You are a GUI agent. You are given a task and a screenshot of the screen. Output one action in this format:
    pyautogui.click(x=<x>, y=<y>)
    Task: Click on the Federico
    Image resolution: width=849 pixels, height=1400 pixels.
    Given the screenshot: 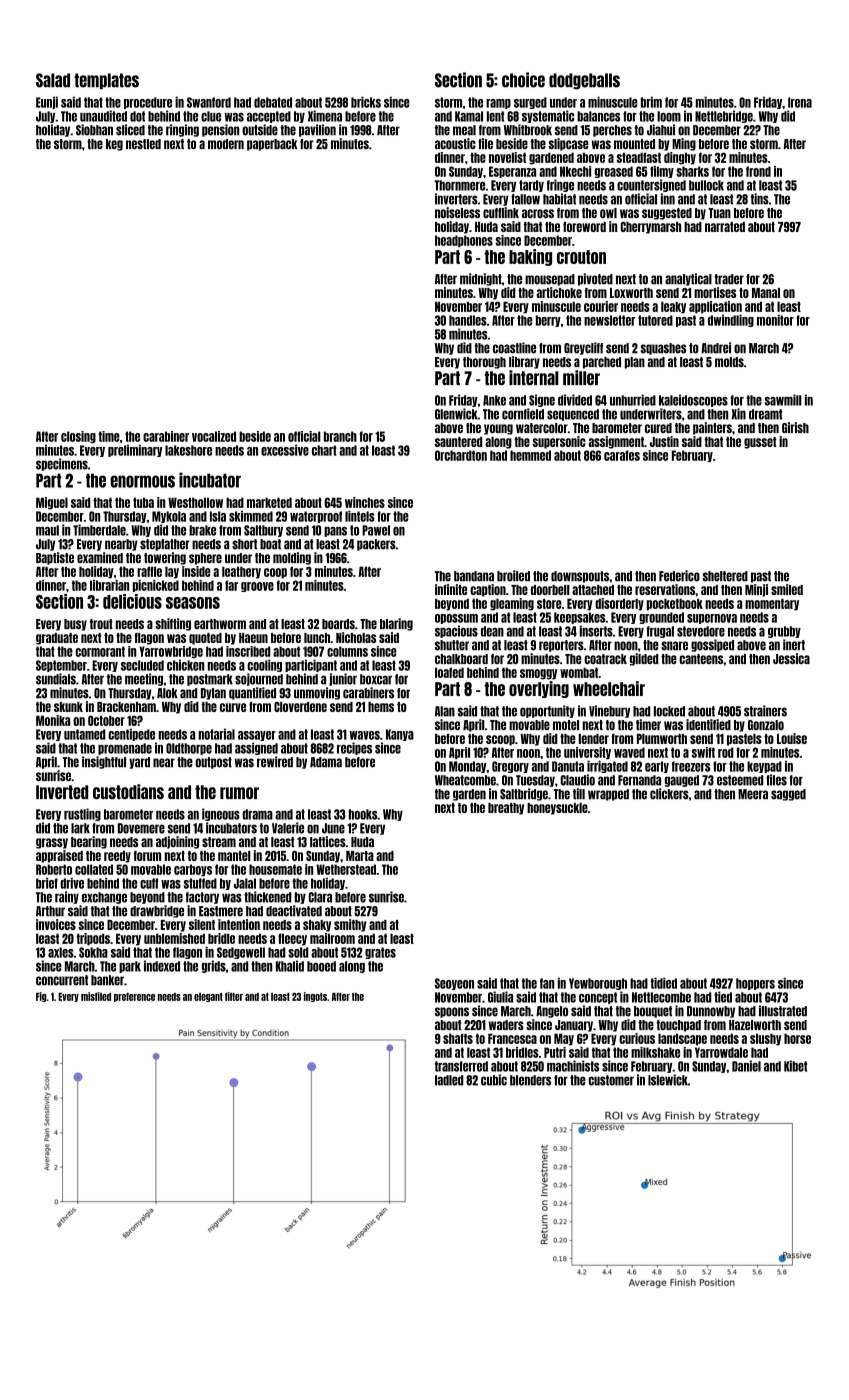 What is the action you would take?
    pyautogui.click(x=679, y=576)
